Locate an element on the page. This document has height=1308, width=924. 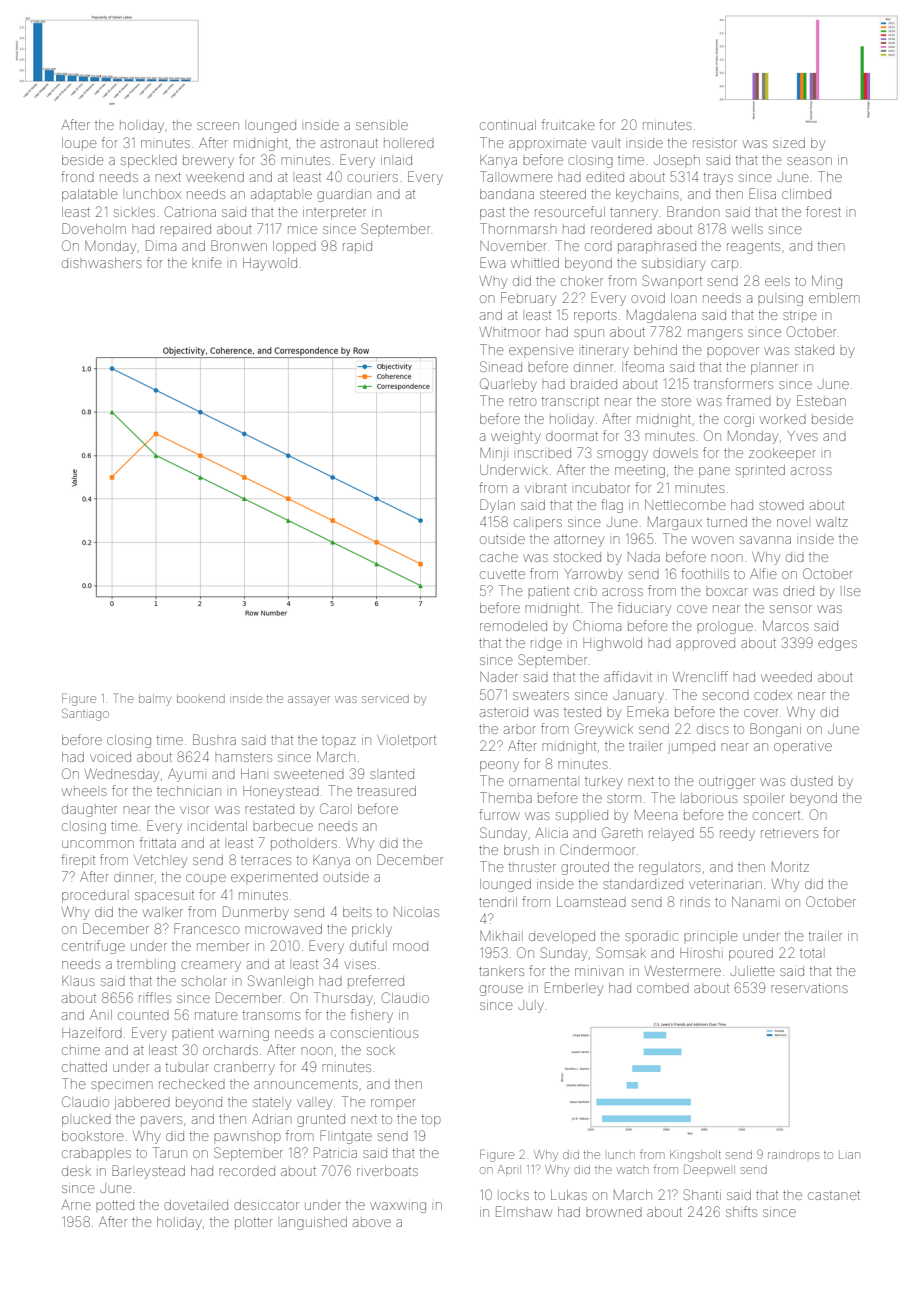
resistor is located at coordinates (715, 143).
